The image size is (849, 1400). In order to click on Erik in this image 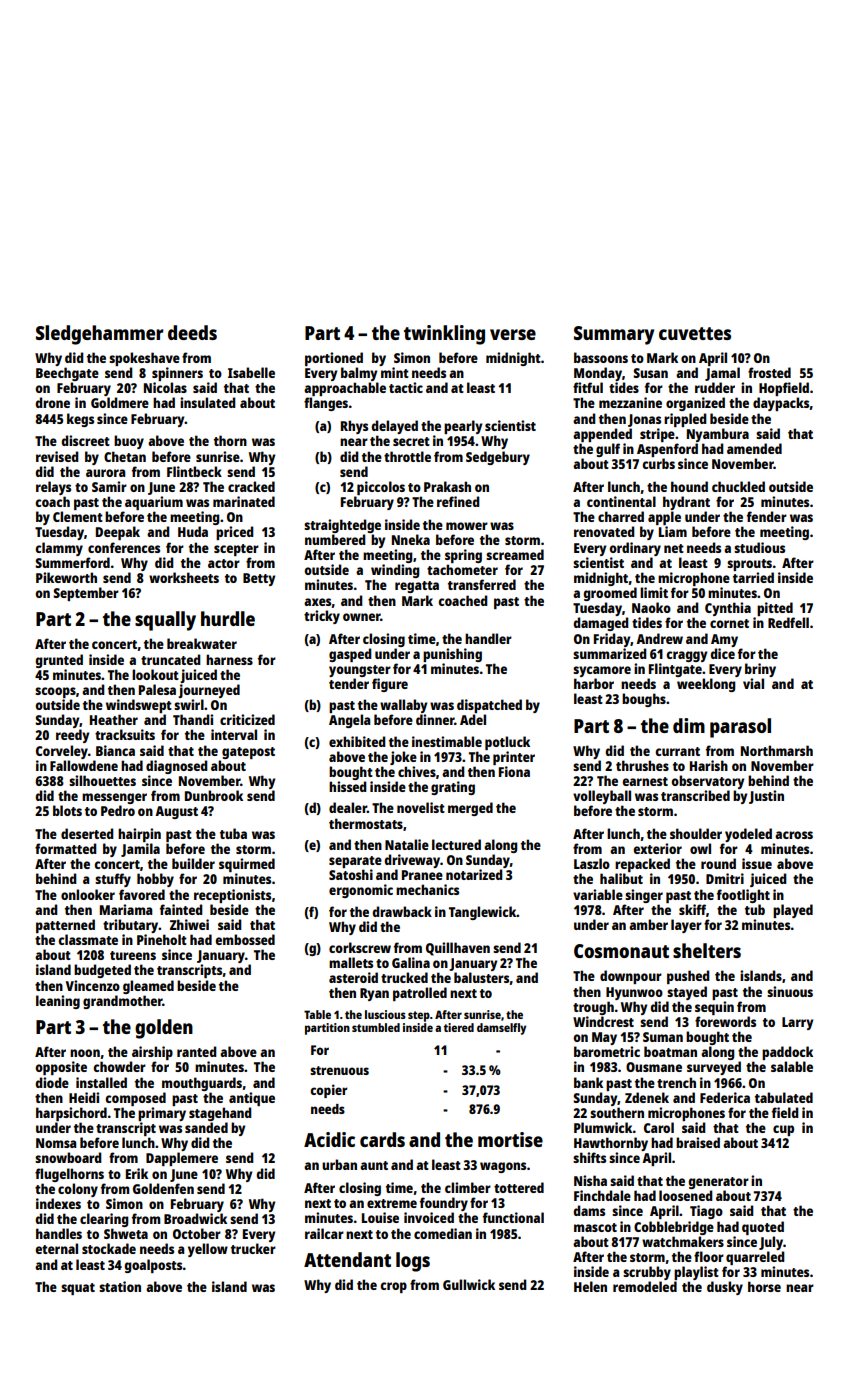, I will do `click(137, 1173)`.
